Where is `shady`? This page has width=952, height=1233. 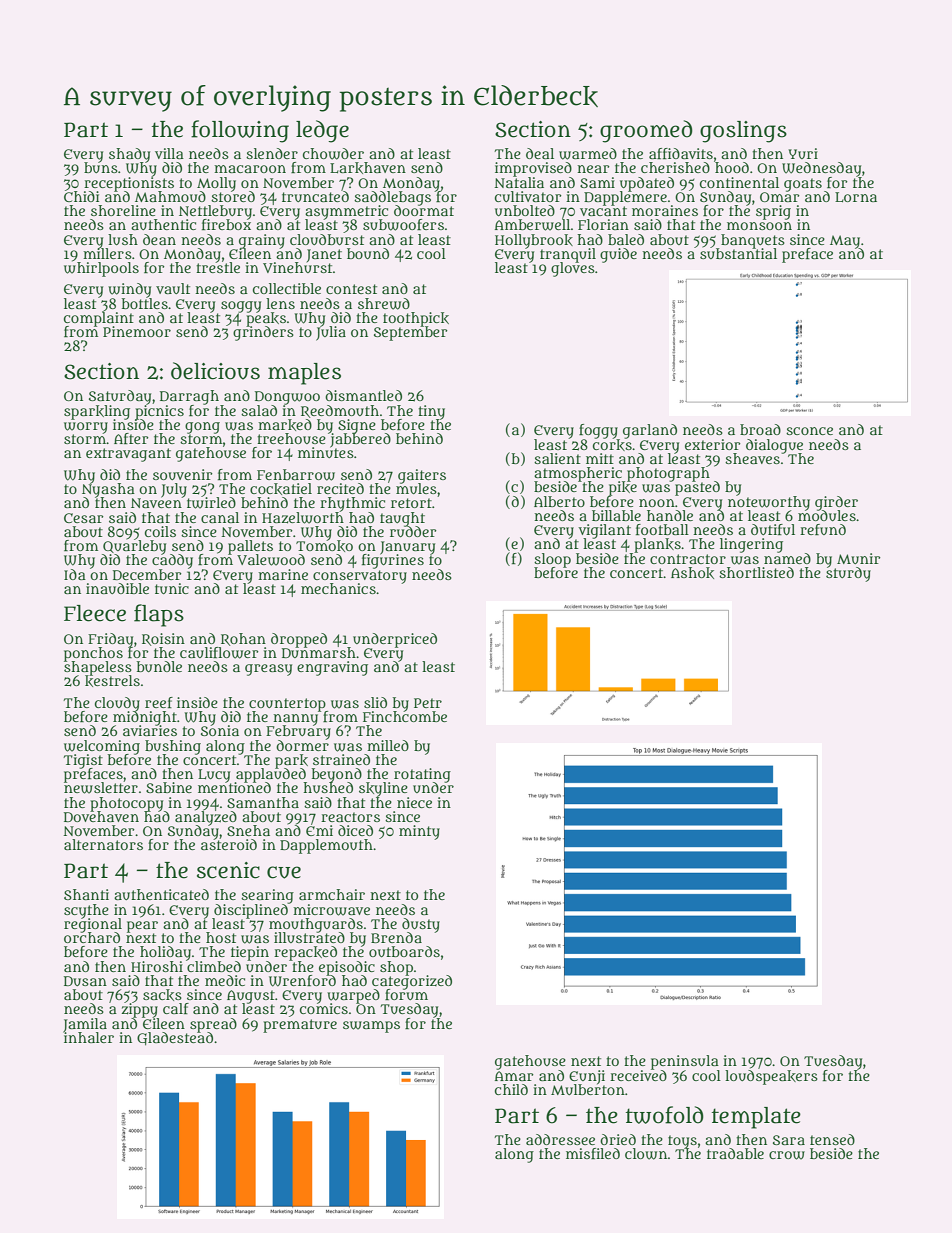
shady is located at coordinates (129, 155).
